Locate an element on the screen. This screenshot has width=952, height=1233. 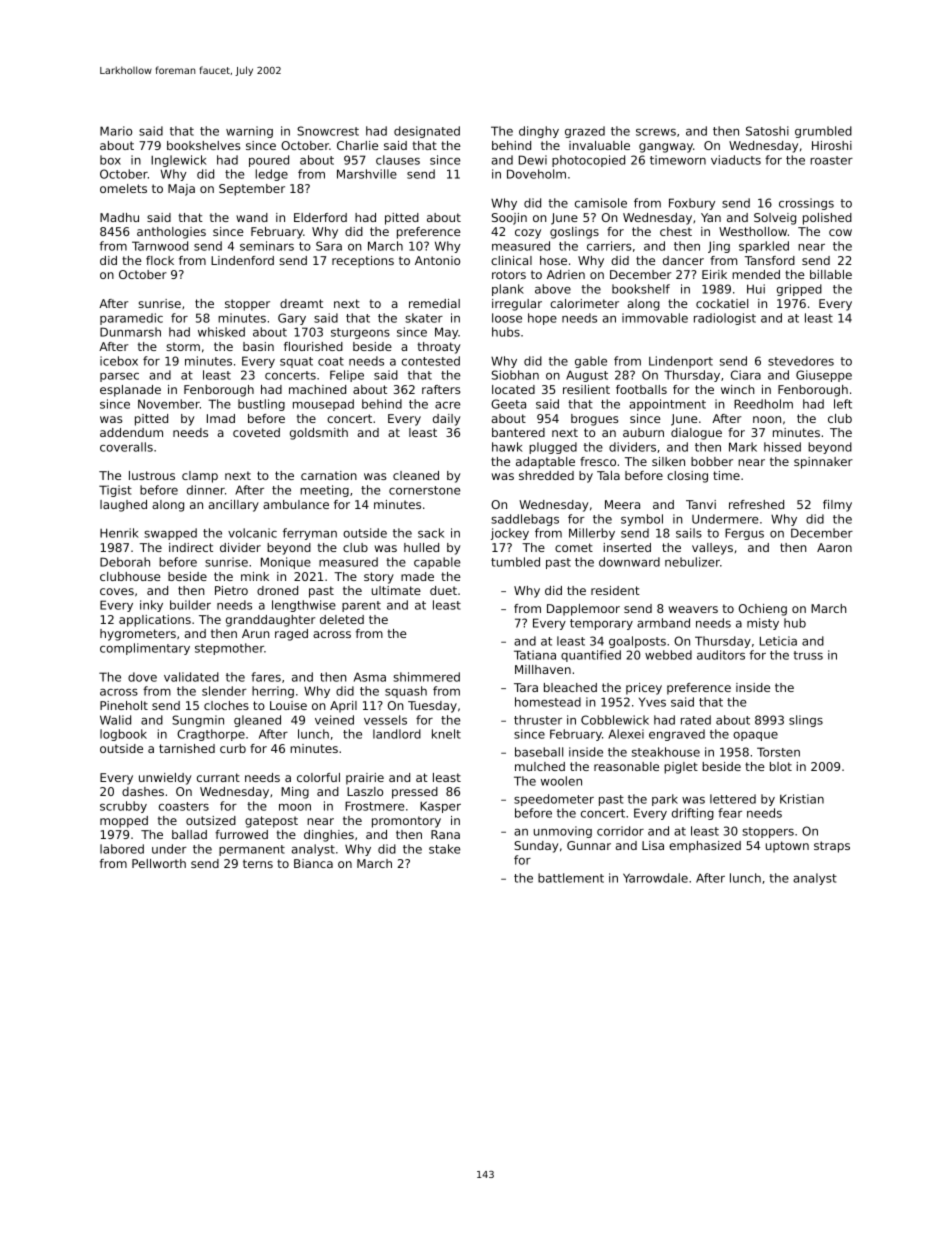
warning is located at coordinates (249, 132).
